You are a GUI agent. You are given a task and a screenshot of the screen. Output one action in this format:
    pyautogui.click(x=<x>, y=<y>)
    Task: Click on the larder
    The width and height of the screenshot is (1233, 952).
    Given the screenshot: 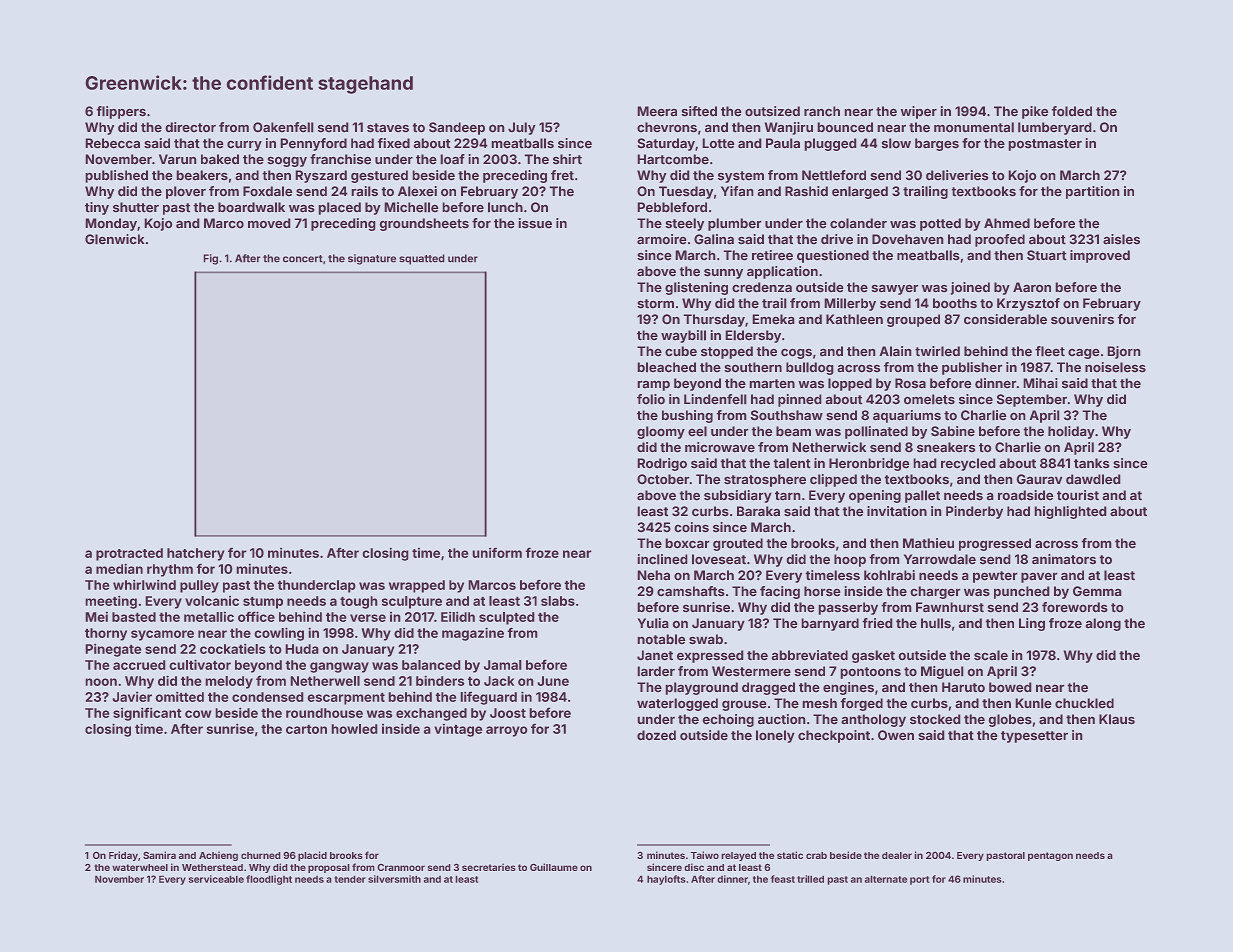 What is the action you would take?
    pyautogui.click(x=656, y=671)
